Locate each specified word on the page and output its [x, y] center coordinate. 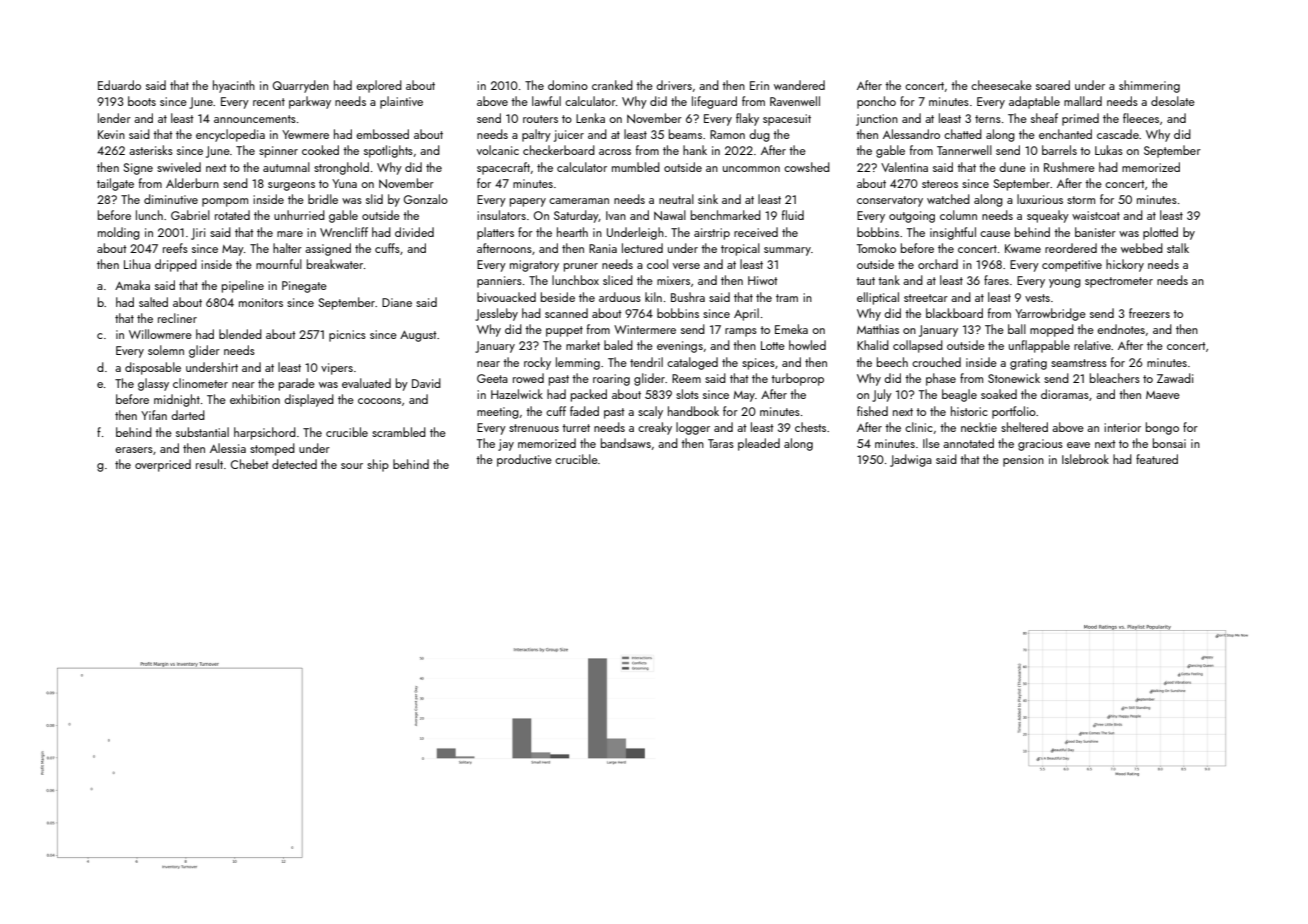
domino [568, 85]
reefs [175, 248]
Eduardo [119, 85]
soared [1053, 85]
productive [524, 460]
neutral [676, 199]
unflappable [1039, 346]
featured [1157, 459]
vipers [337, 369]
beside [558, 297]
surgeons [291, 186]
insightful [953, 233]
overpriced [163, 465]
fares [996, 280]
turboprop [797, 379]
